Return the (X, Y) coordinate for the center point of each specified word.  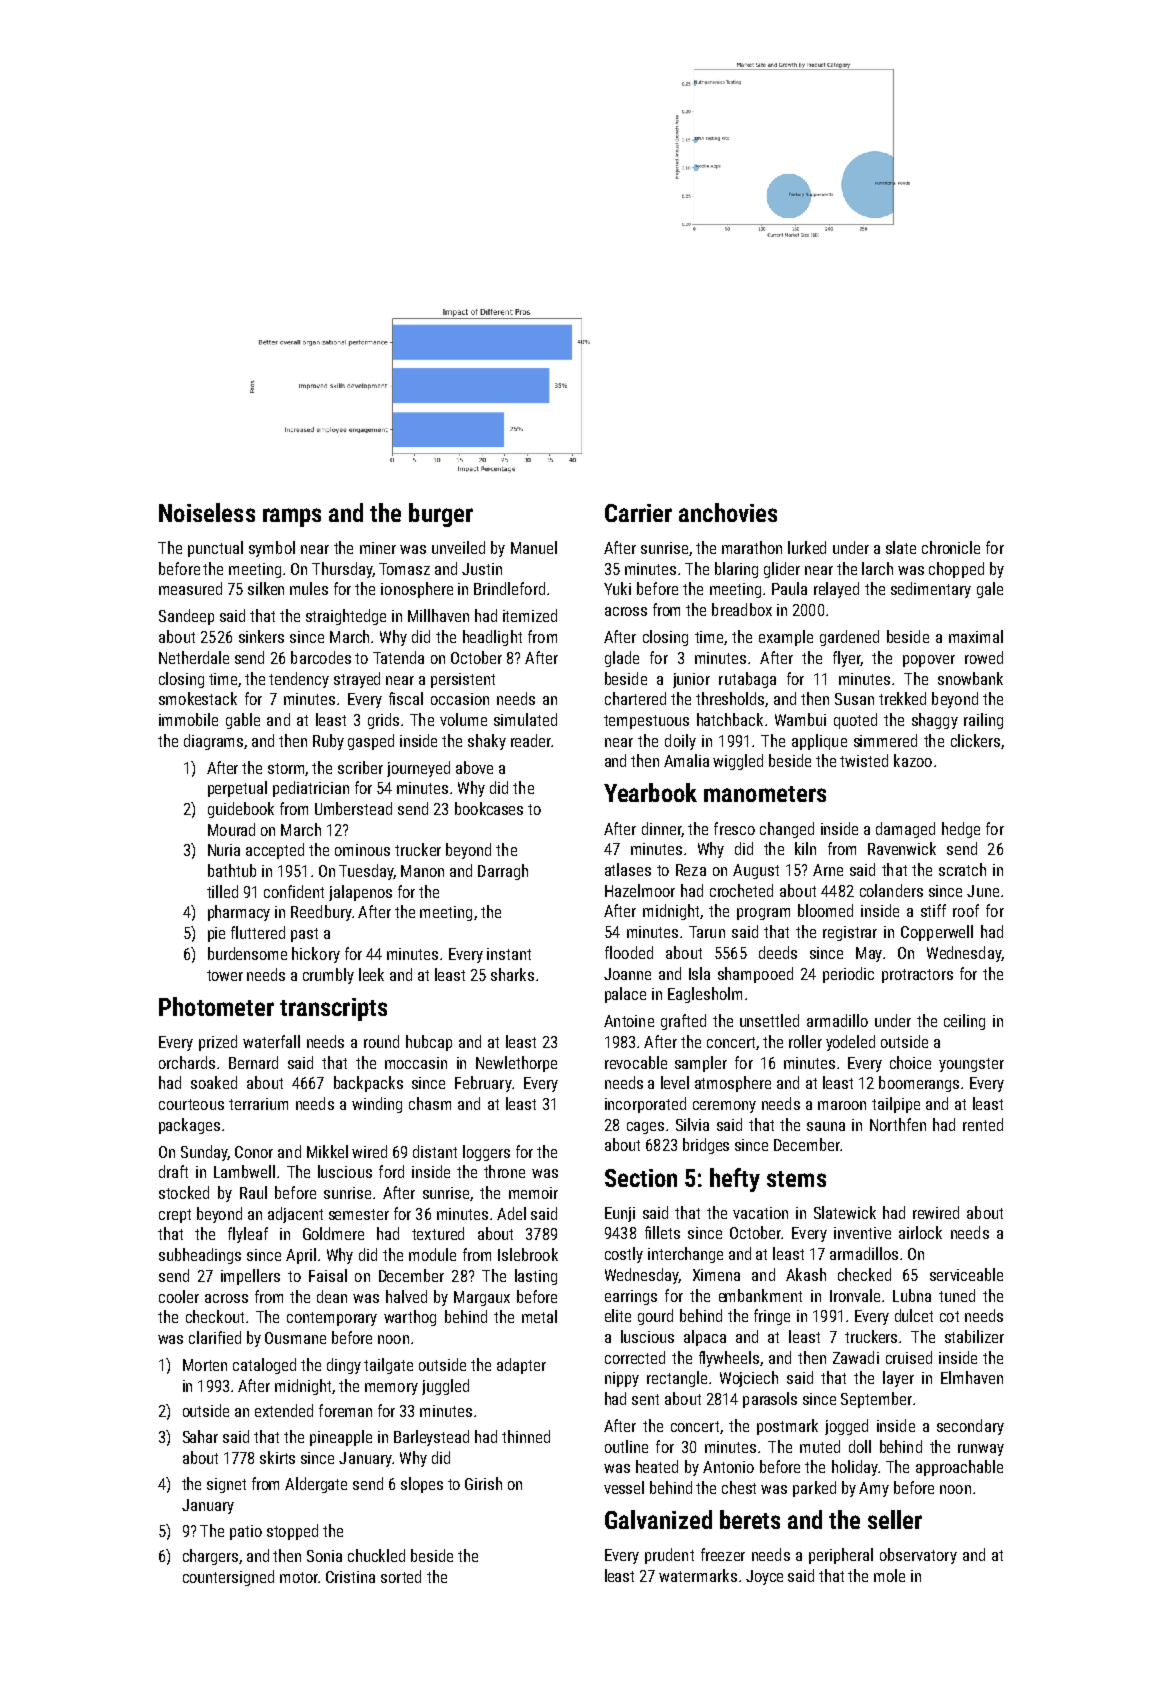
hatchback (730, 719)
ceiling (964, 1022)
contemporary (332, 1319)
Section (641, 1178)
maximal (976, 636)
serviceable (966, 1274)
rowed (984, 657)
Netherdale (194, 657)
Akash (806, 1274)
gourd (655, 1317)
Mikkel (327, 1151)
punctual (215, 549)
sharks (512, 974)
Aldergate (316, 1485)
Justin (482, 569)
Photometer (216, 1006)
